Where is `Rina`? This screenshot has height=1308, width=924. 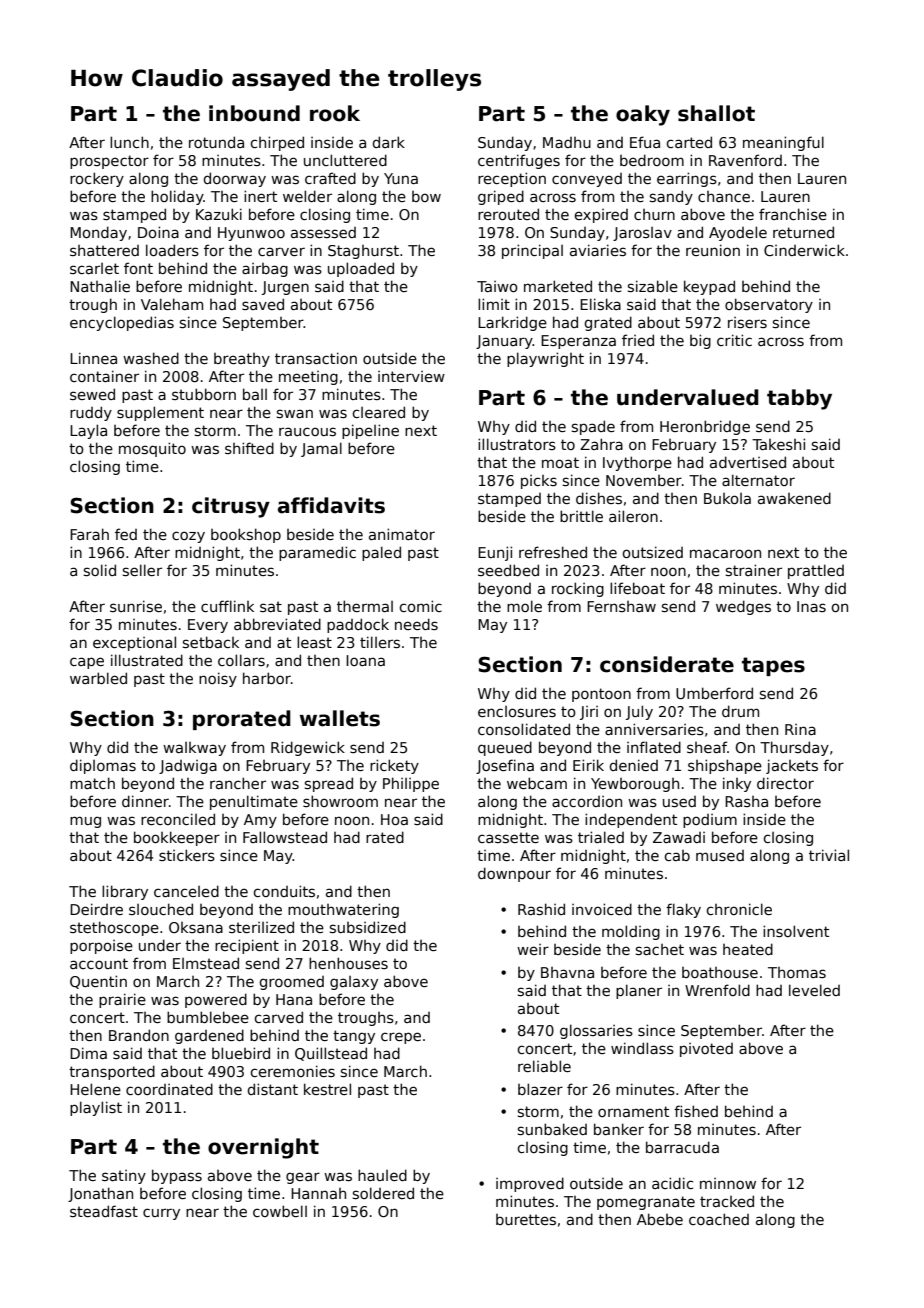 Rina is located at coordinates (800, 729).
